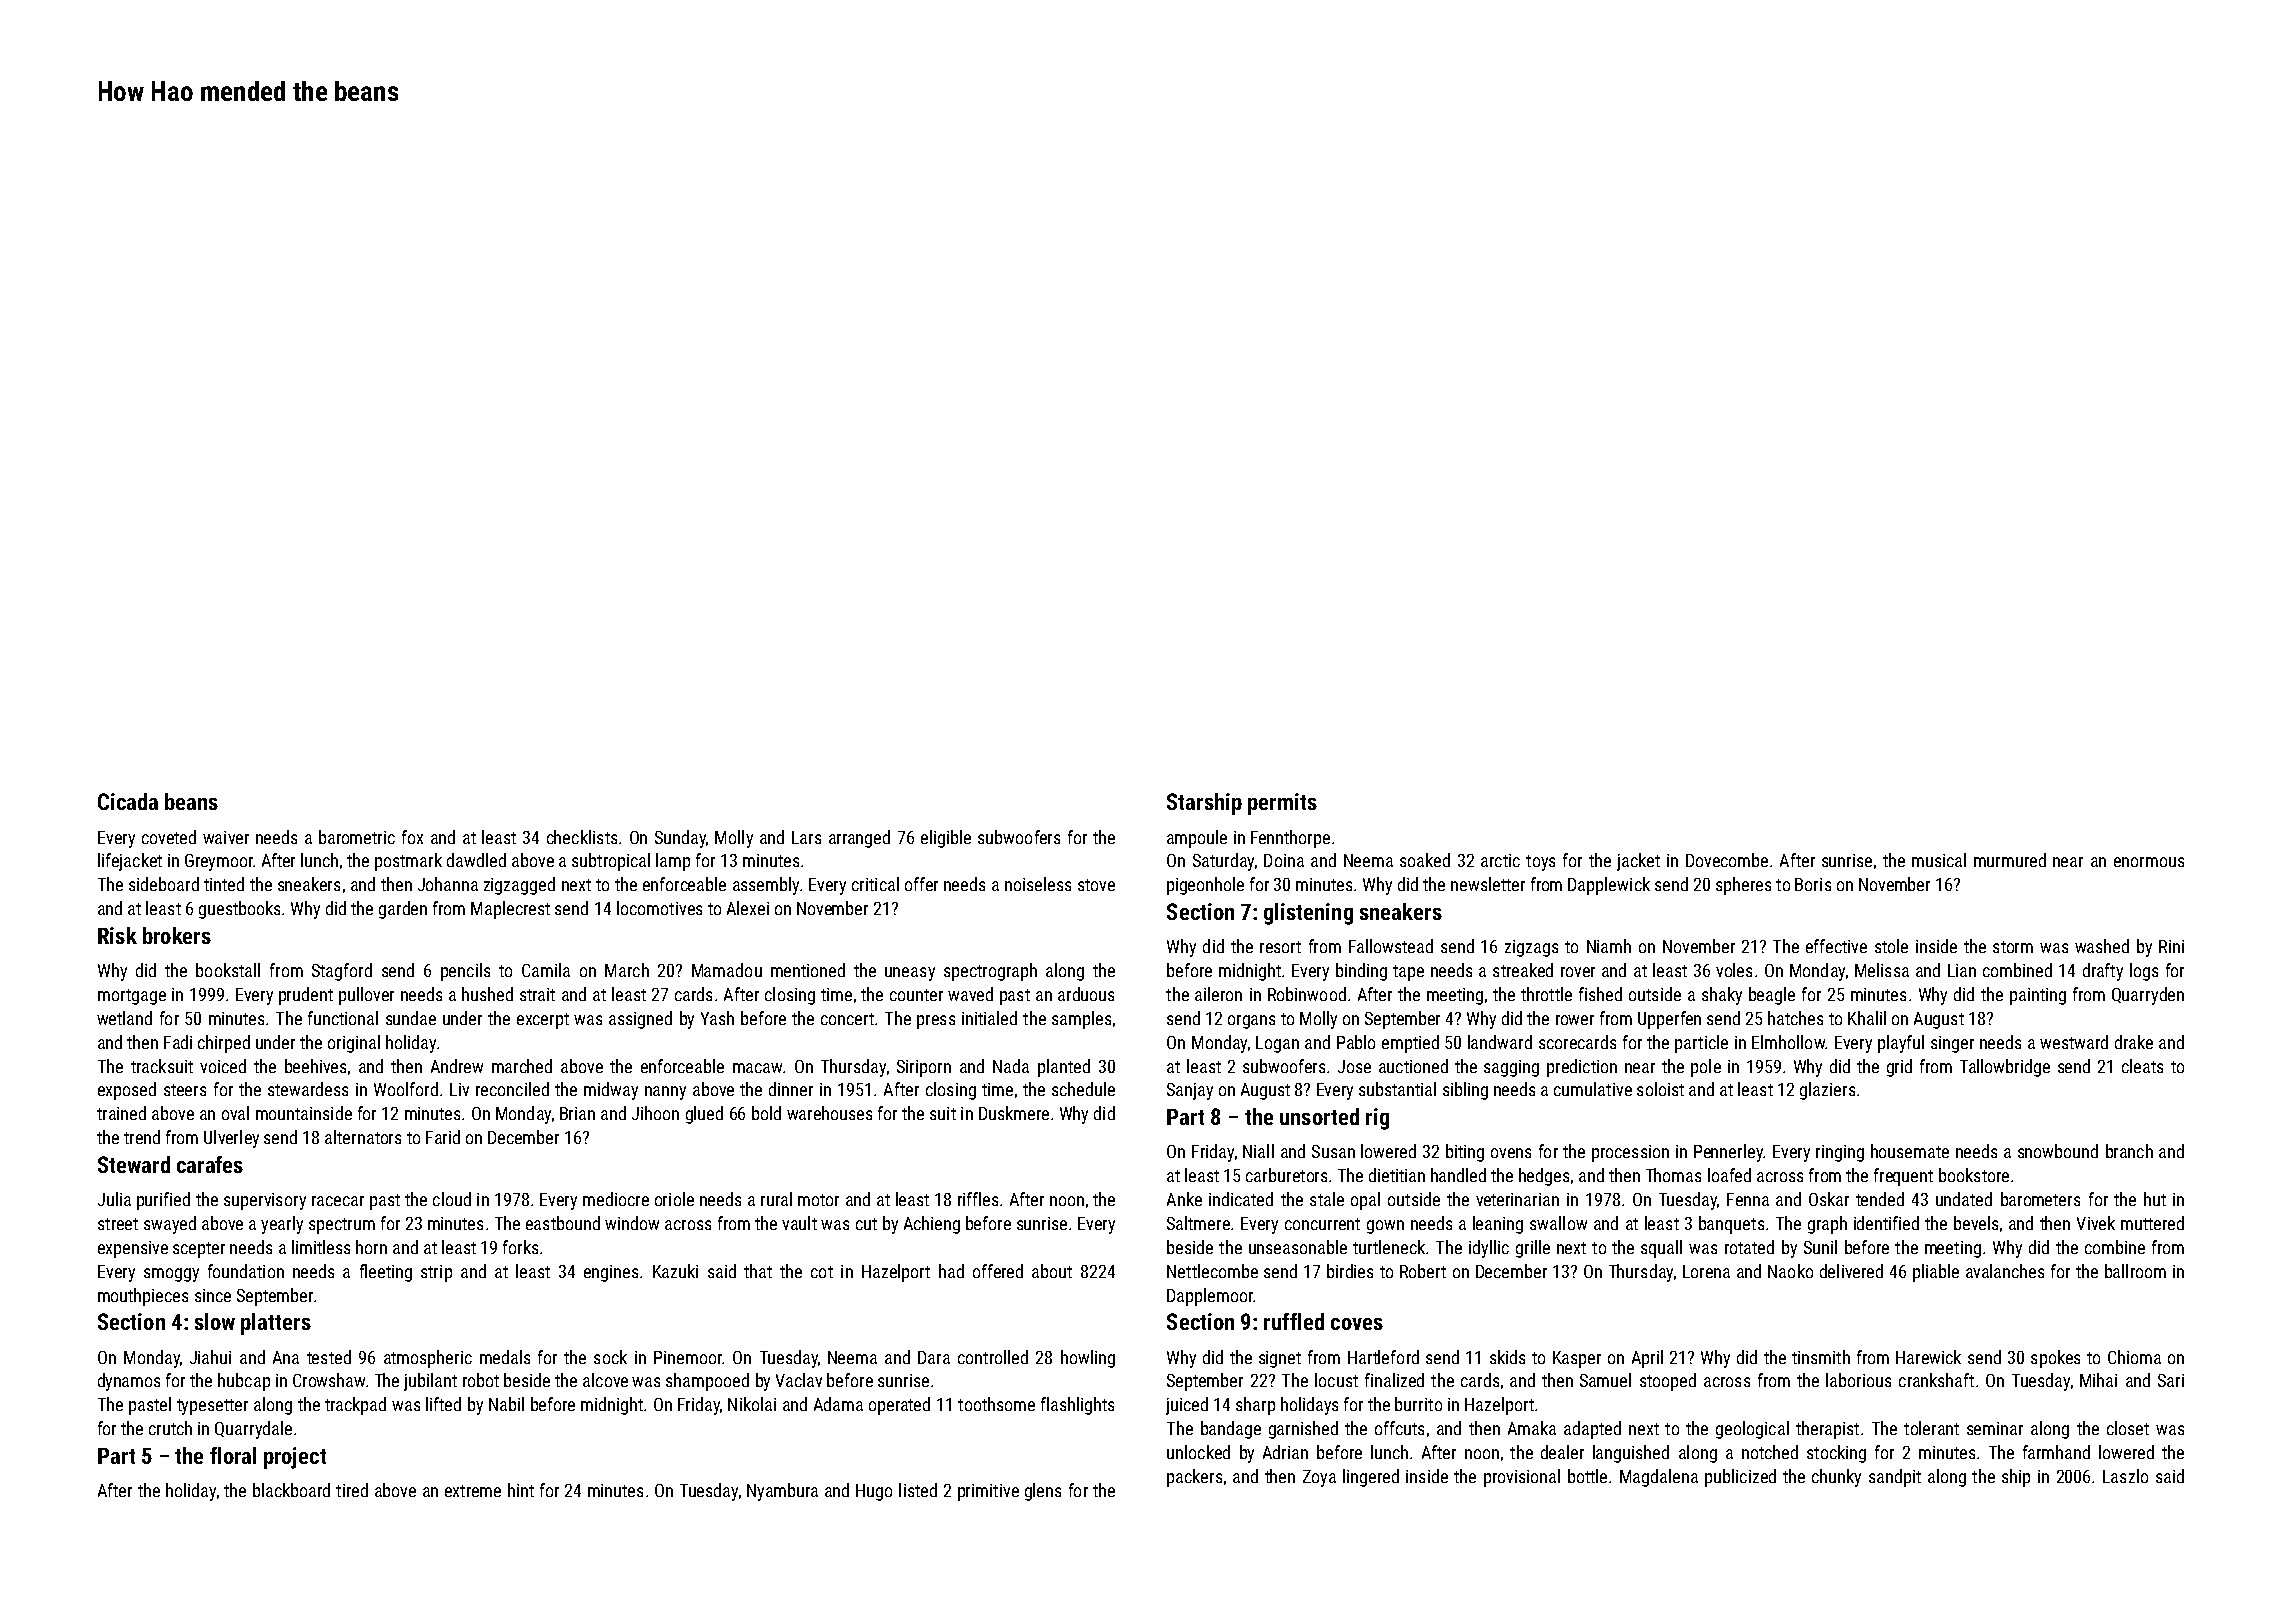 Image resolution: width=2282 pixels, height=1614 pixels. Describe the element at coordinates (1425, 860) in the screenshot. I see `soaked` at that location.
